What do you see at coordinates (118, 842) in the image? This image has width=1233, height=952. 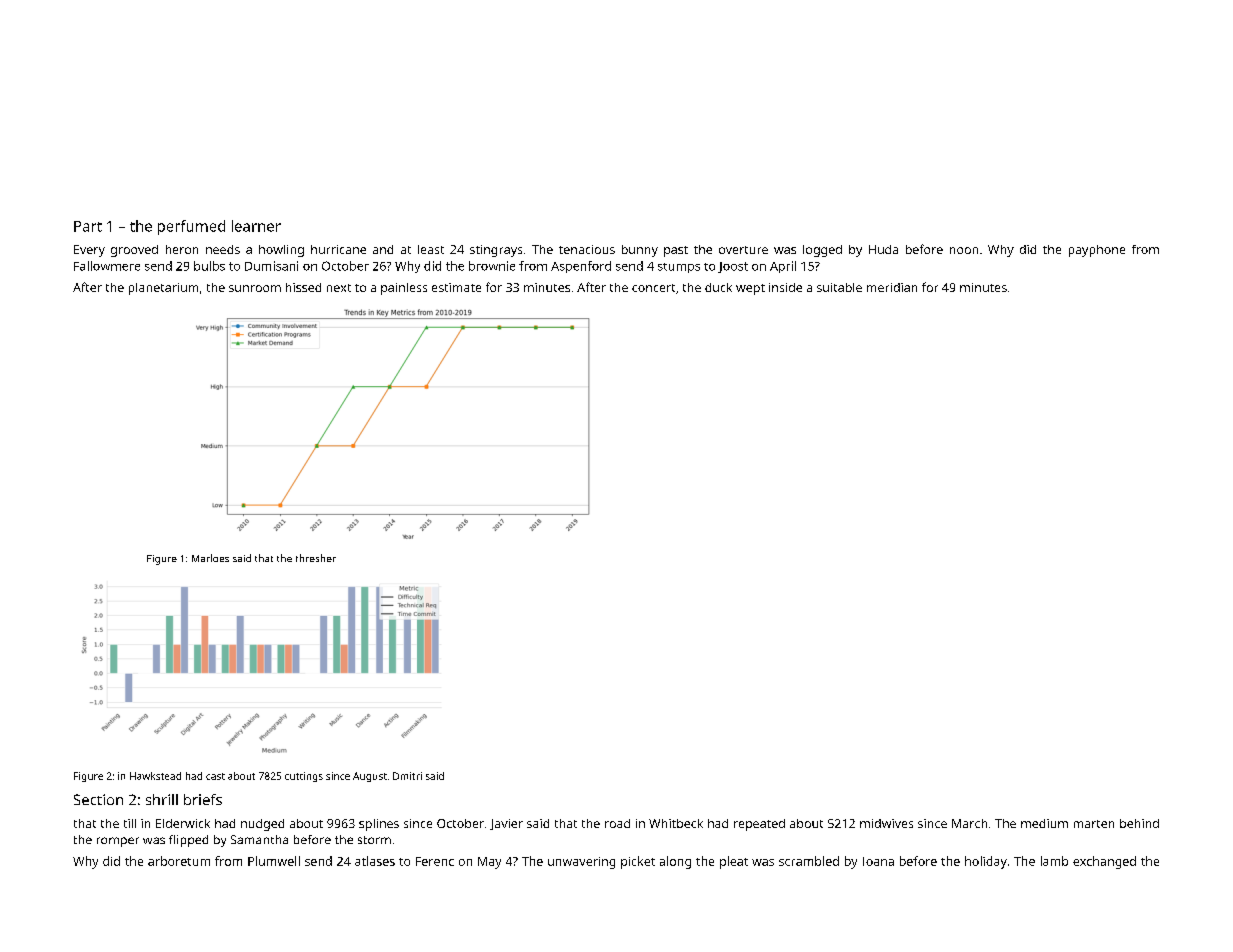 I see `romper` at bounding box center [118, 842].
